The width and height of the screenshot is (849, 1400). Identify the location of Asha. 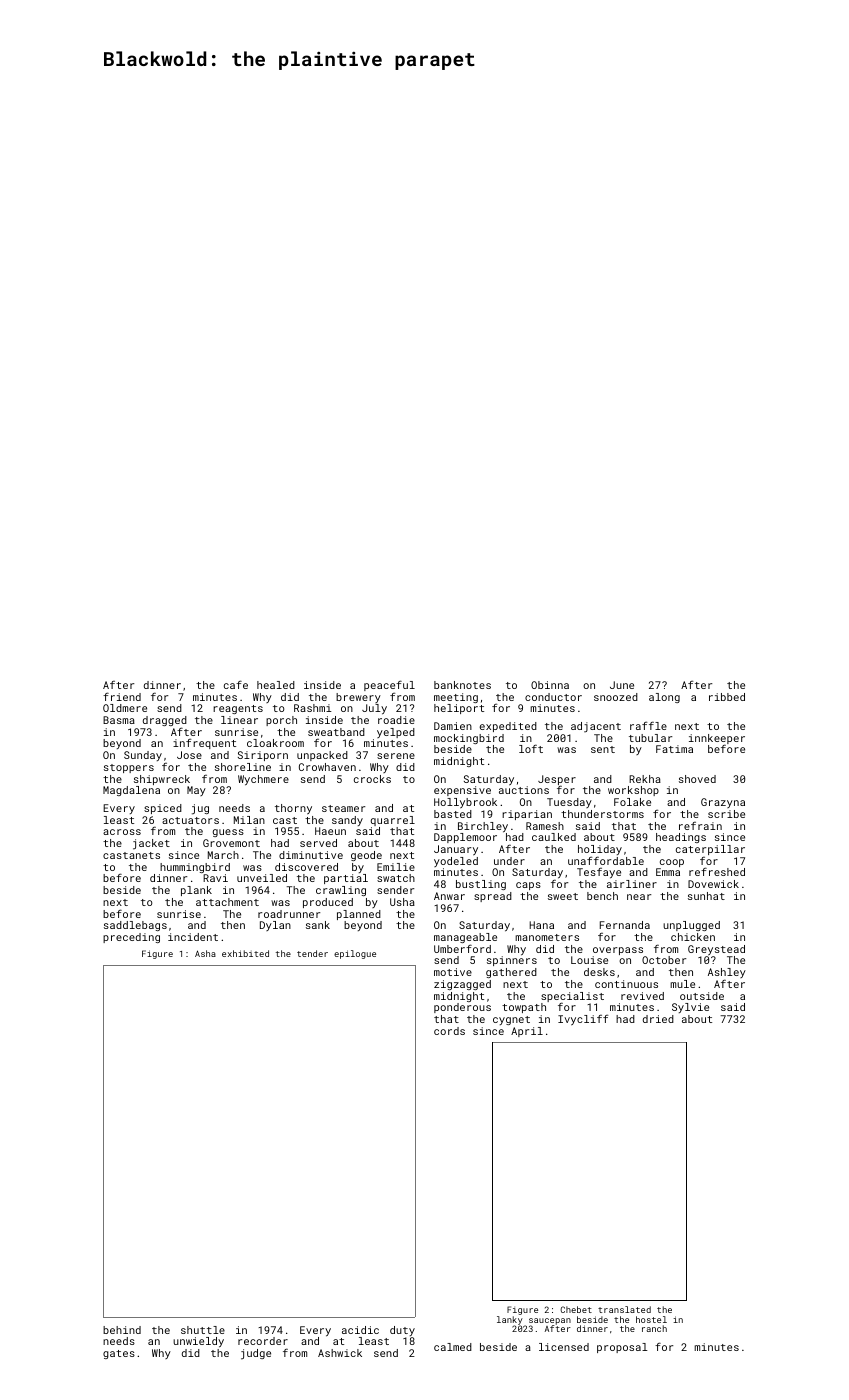
(205, 953).
